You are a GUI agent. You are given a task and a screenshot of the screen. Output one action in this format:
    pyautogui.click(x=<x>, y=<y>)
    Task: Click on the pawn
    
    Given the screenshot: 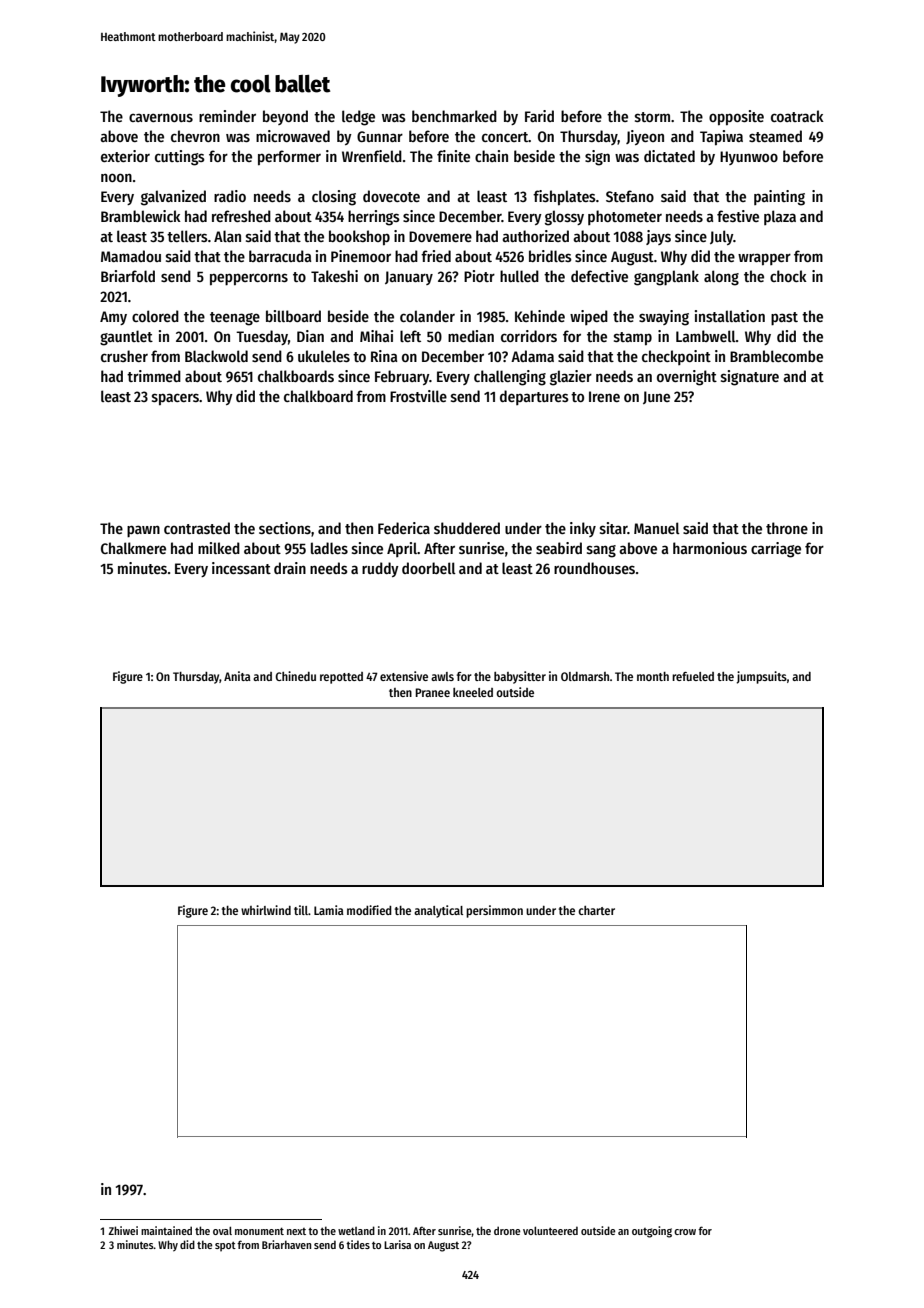 What is the action you would take?
    pyautogui.click(x=143, y=531)
